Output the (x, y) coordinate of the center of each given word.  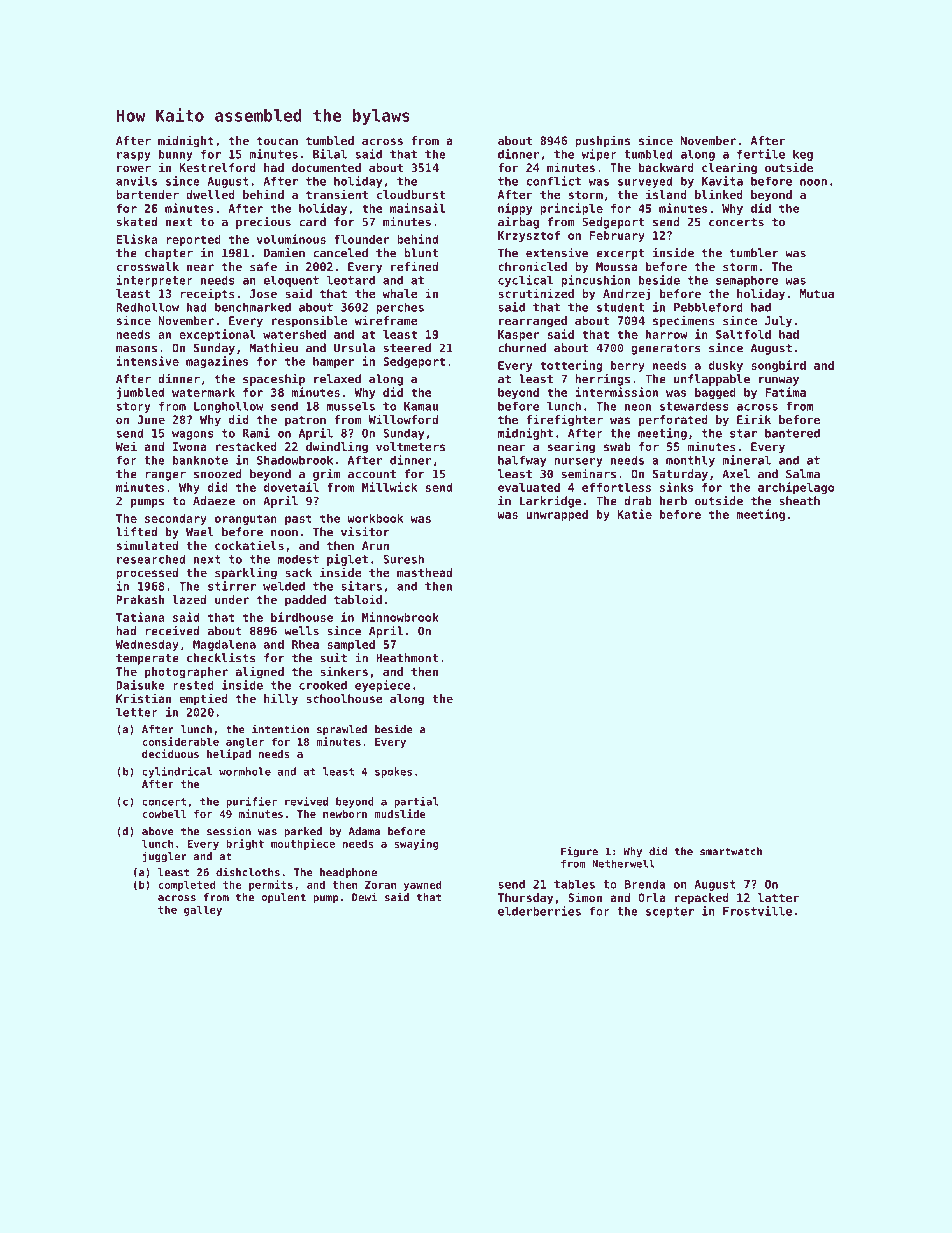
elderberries (539, 911)
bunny (176, 155)
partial (416, 802)
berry (628, 366)
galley (203, 910)
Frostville (757, 911)
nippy (515, 209)
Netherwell (623, 864)
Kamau (421, 406)
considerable (180, 741)
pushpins (602, 141)
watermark (203, 392)
